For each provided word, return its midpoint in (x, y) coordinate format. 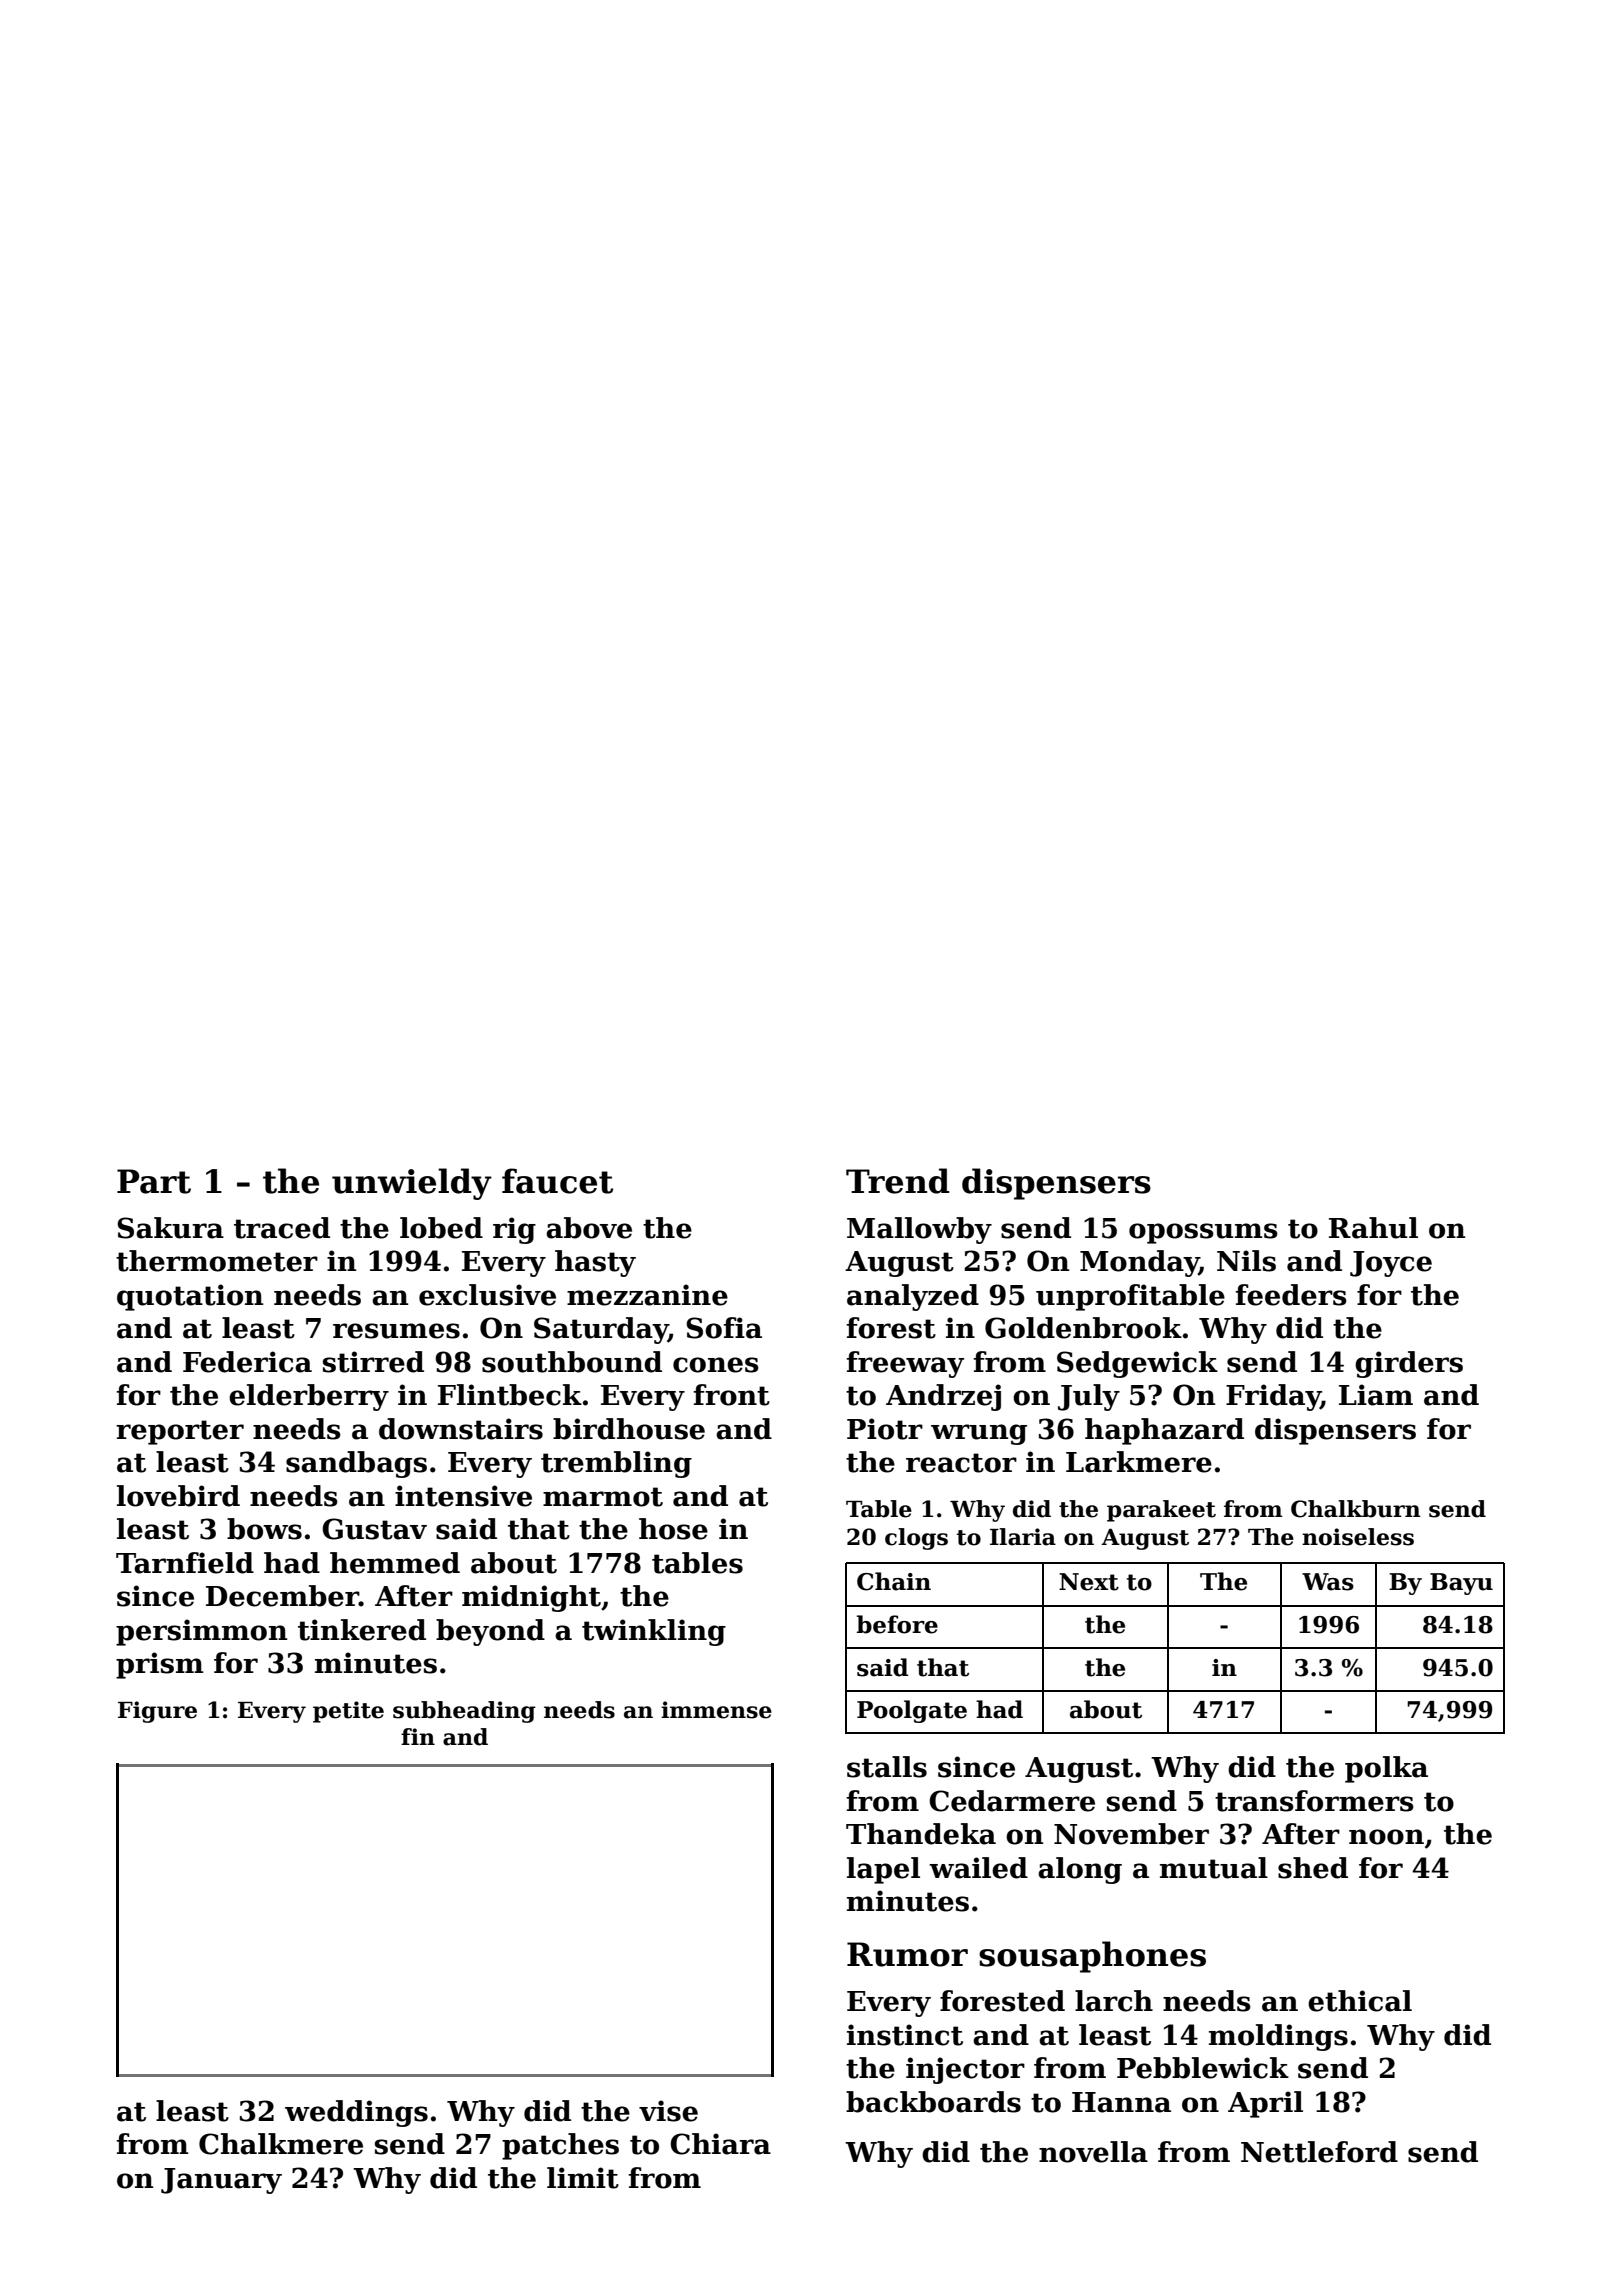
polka (1386, 1769)
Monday (1139, 1263)
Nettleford (1319, 2152)
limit (583, 2178)
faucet (557, 1181)
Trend (898, 1181)
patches (560, 2146)
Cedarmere (1012, 1801)
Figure (157, 1712)
